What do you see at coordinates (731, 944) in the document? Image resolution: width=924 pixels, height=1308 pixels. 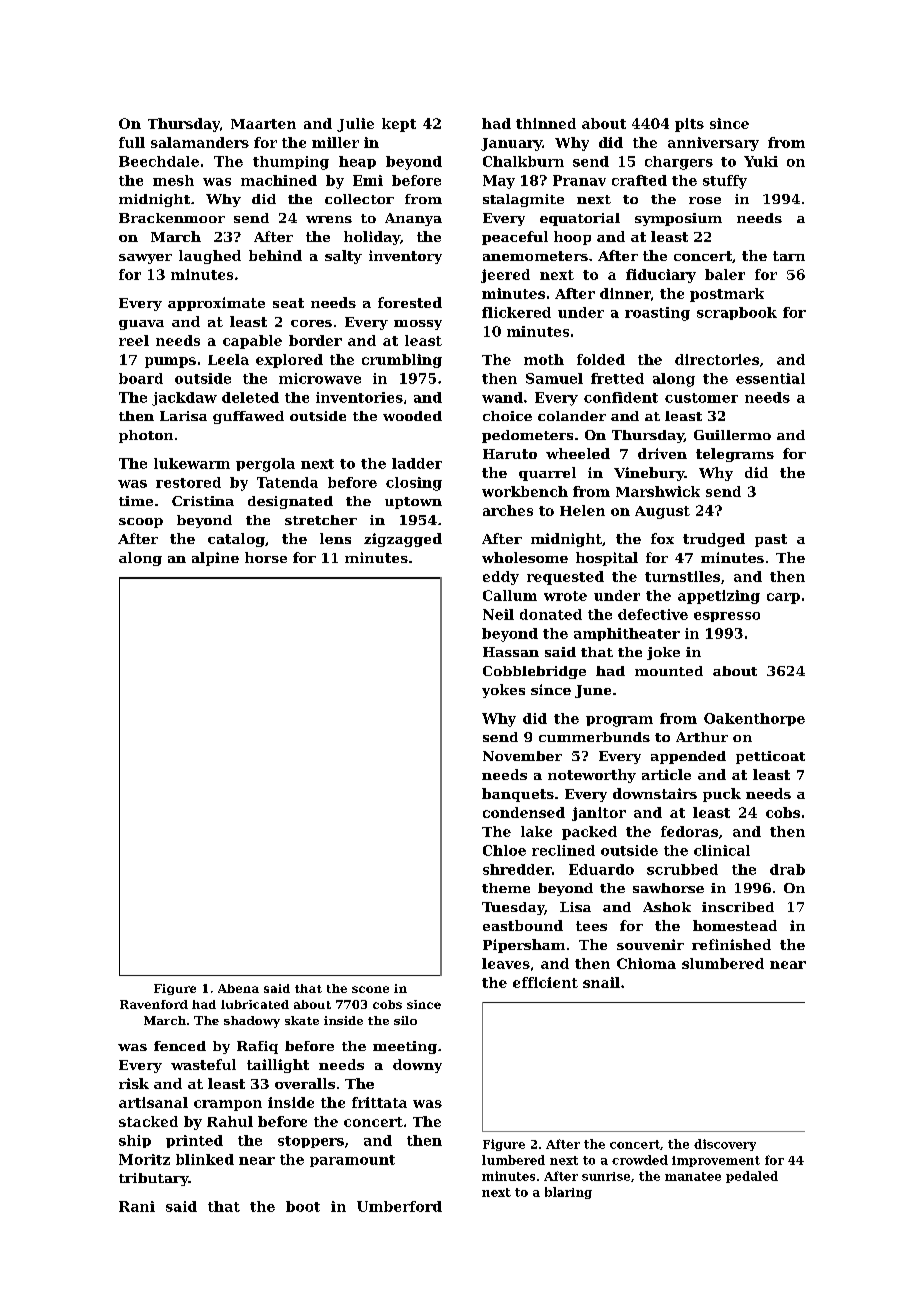 I see `refinished` at bounding box center [731, 944].
